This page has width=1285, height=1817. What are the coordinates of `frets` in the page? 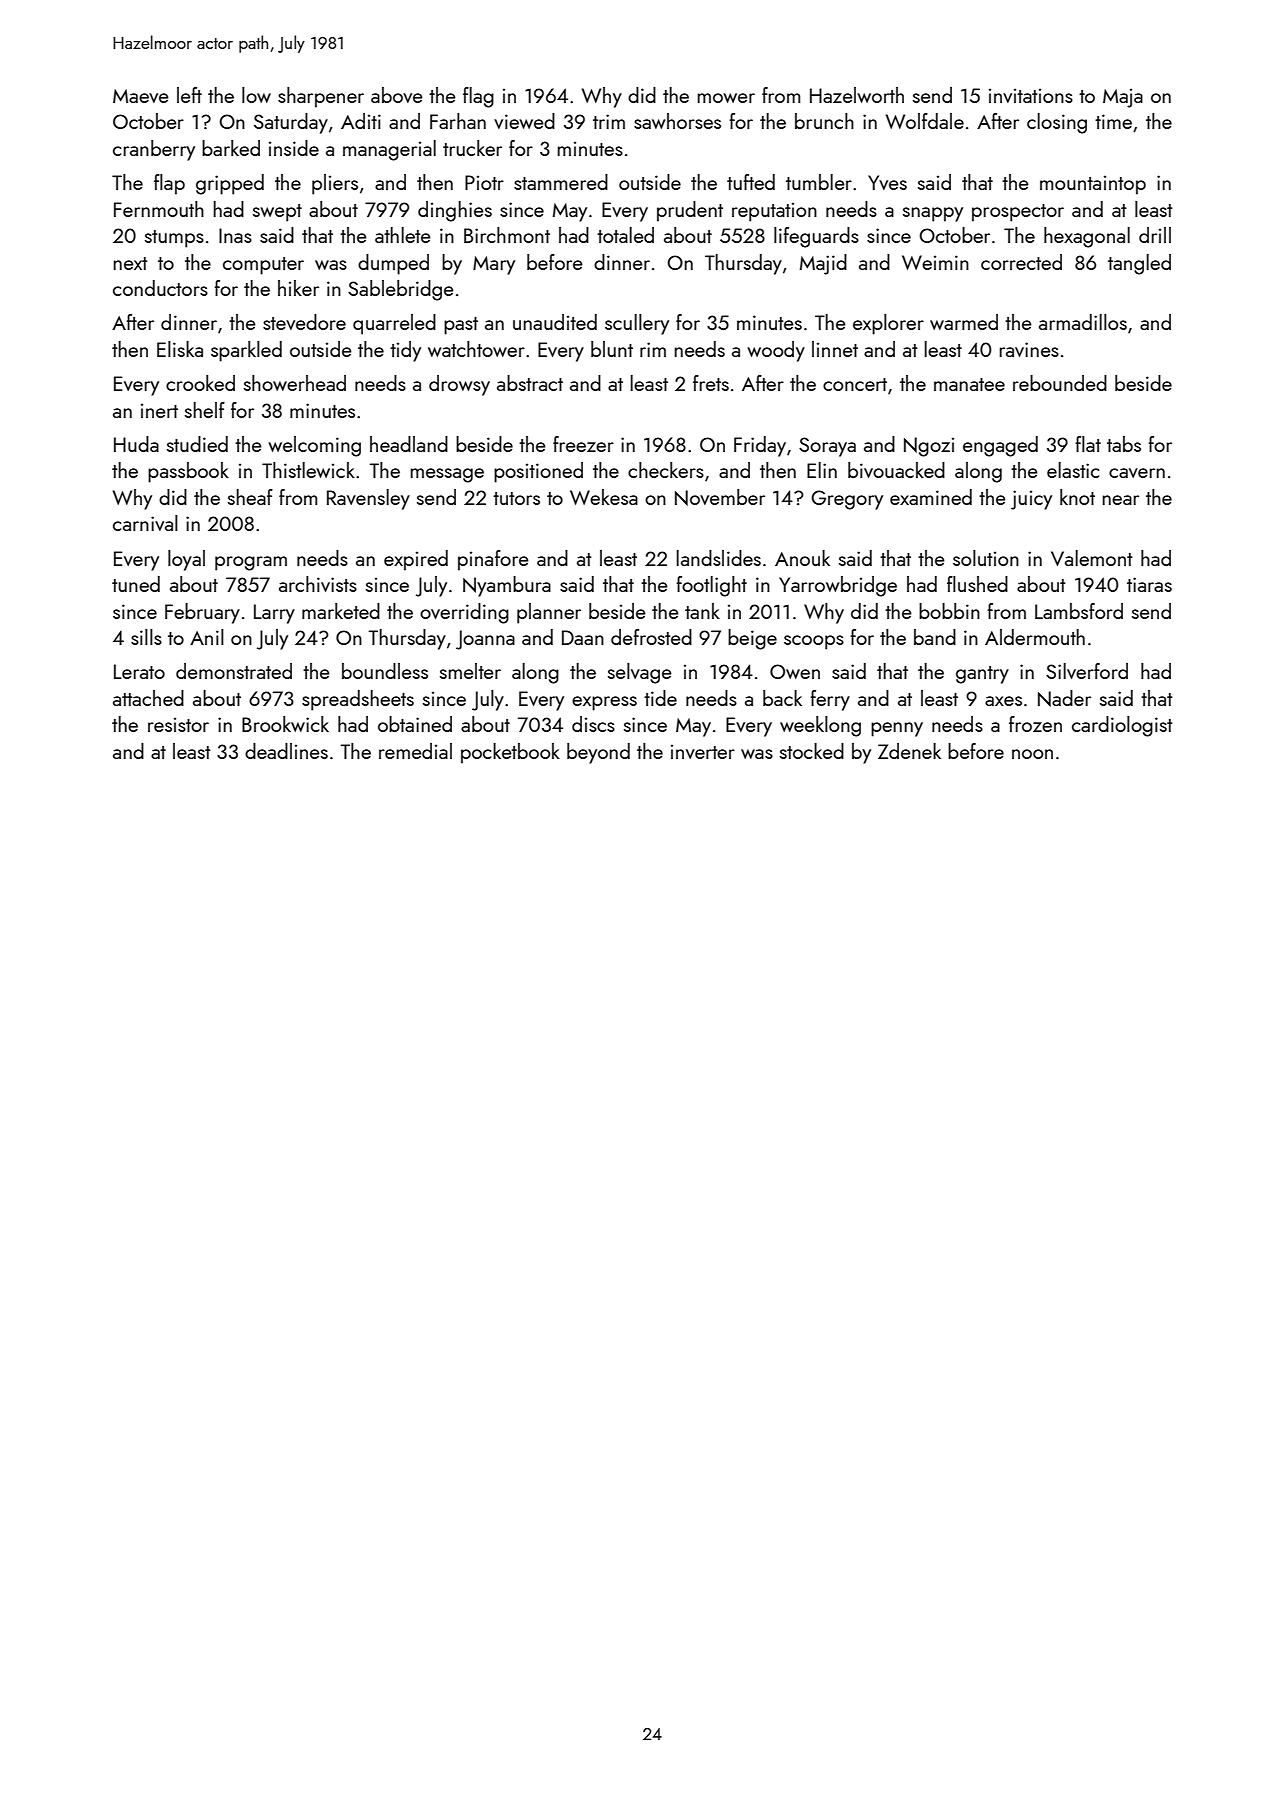 It's located at (711, 383).
